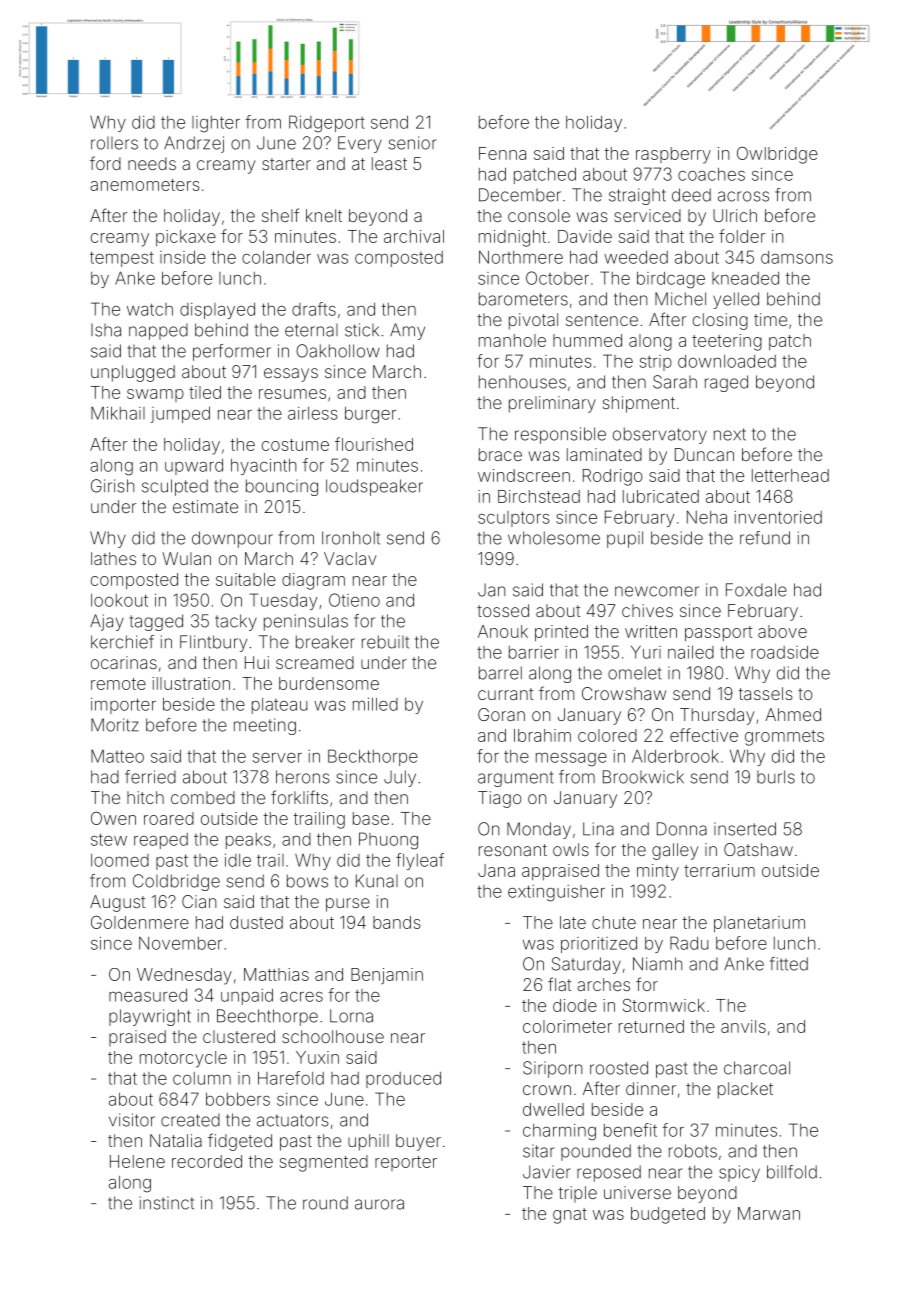 This screenshot has width=924, height=1314. Describe the element at coordinates (375, 704) in the screenshot. I see `milled` at that location.
